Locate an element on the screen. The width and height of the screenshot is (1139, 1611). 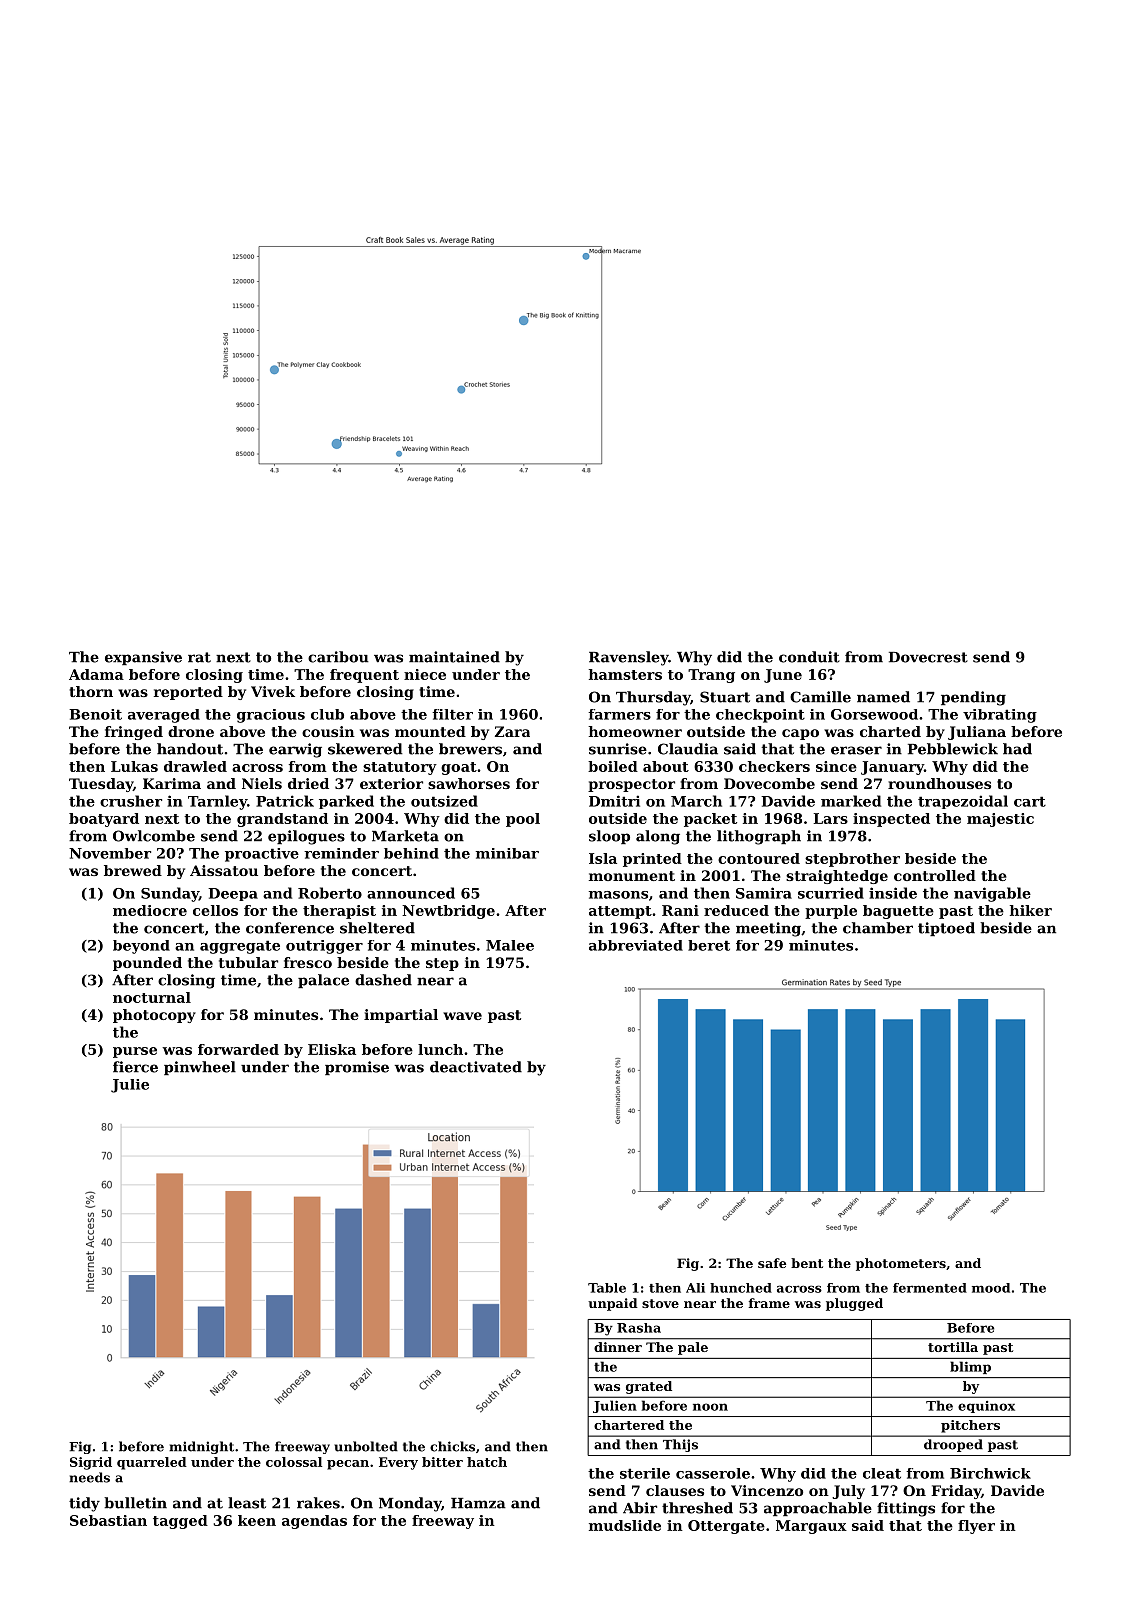
club is located at coordinates (327, 714).
